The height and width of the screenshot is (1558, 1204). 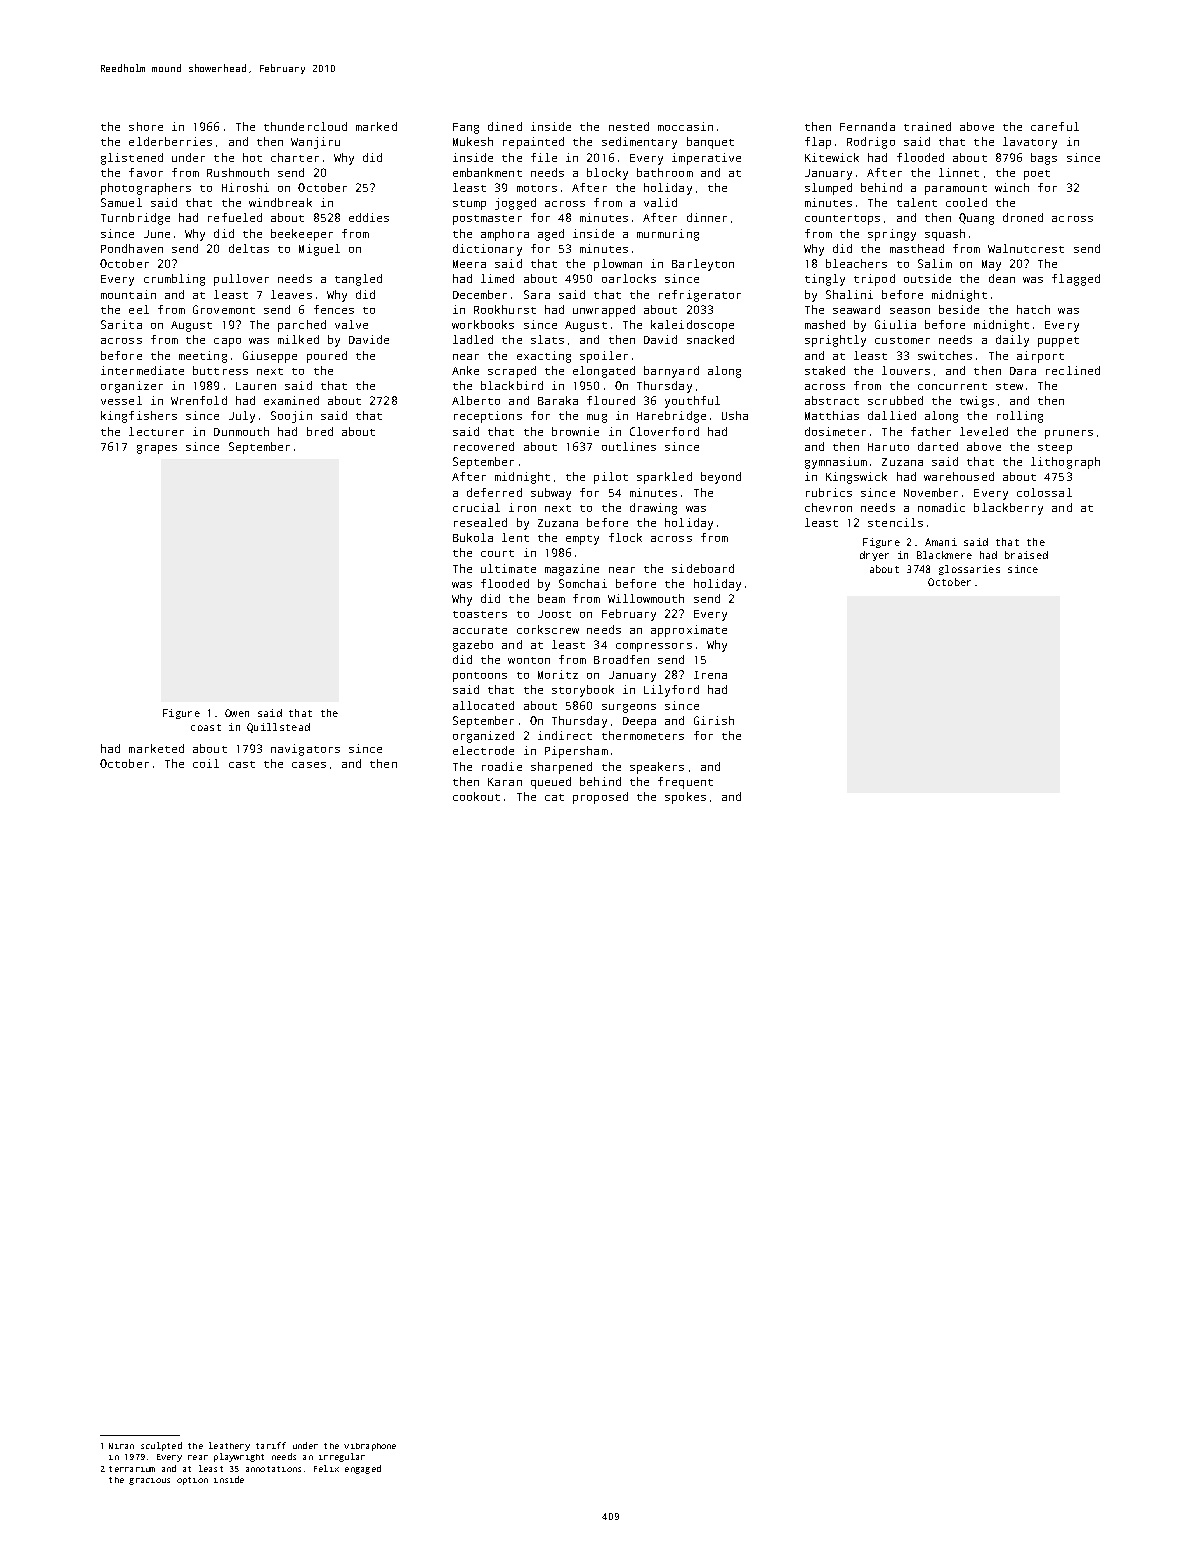 I want to click on spokes, so click(x=685, y=798).
